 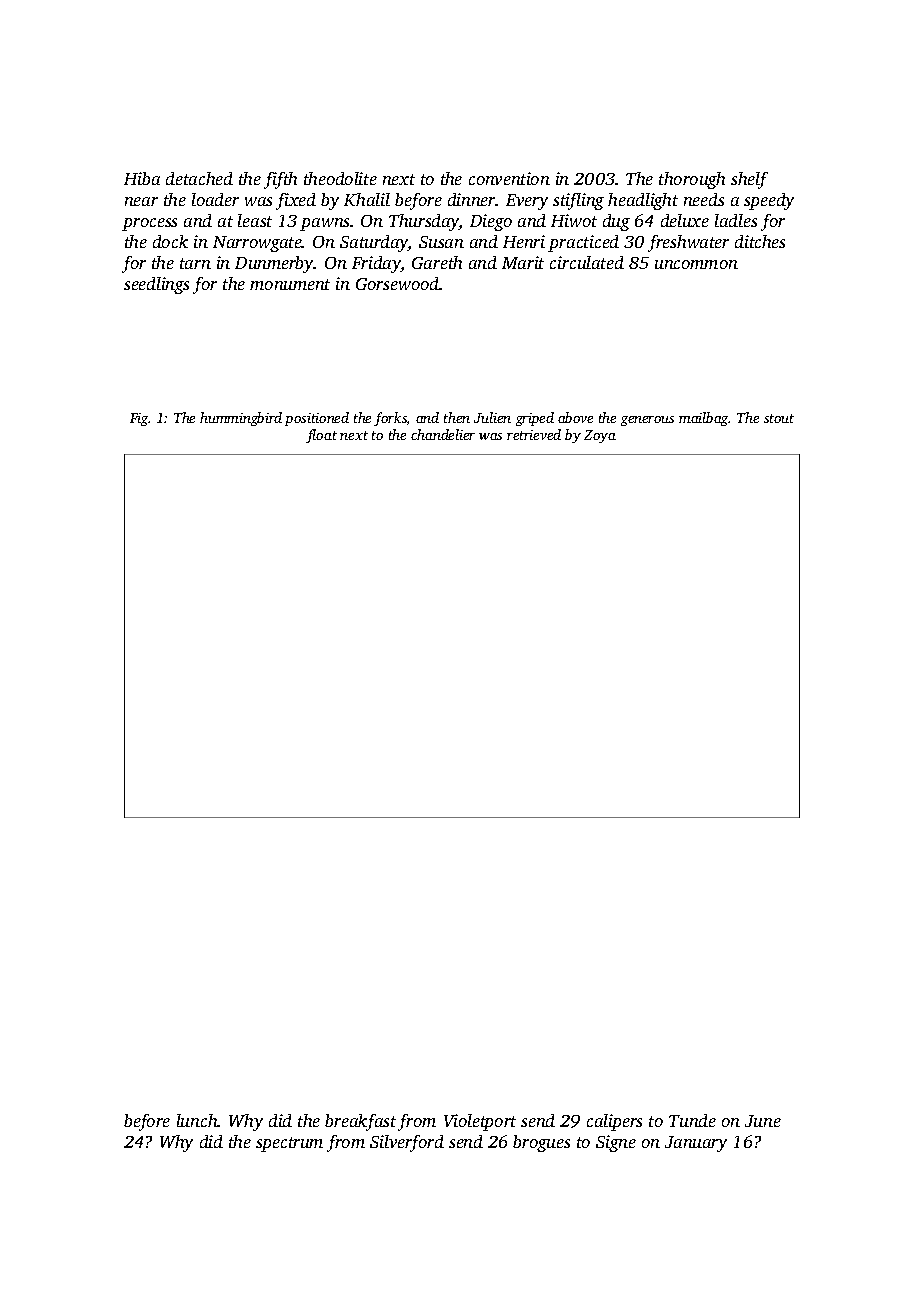 What do you see at coordinates (696, 1144) in the page?
I see `January` at bounding box center [696, 1144].
